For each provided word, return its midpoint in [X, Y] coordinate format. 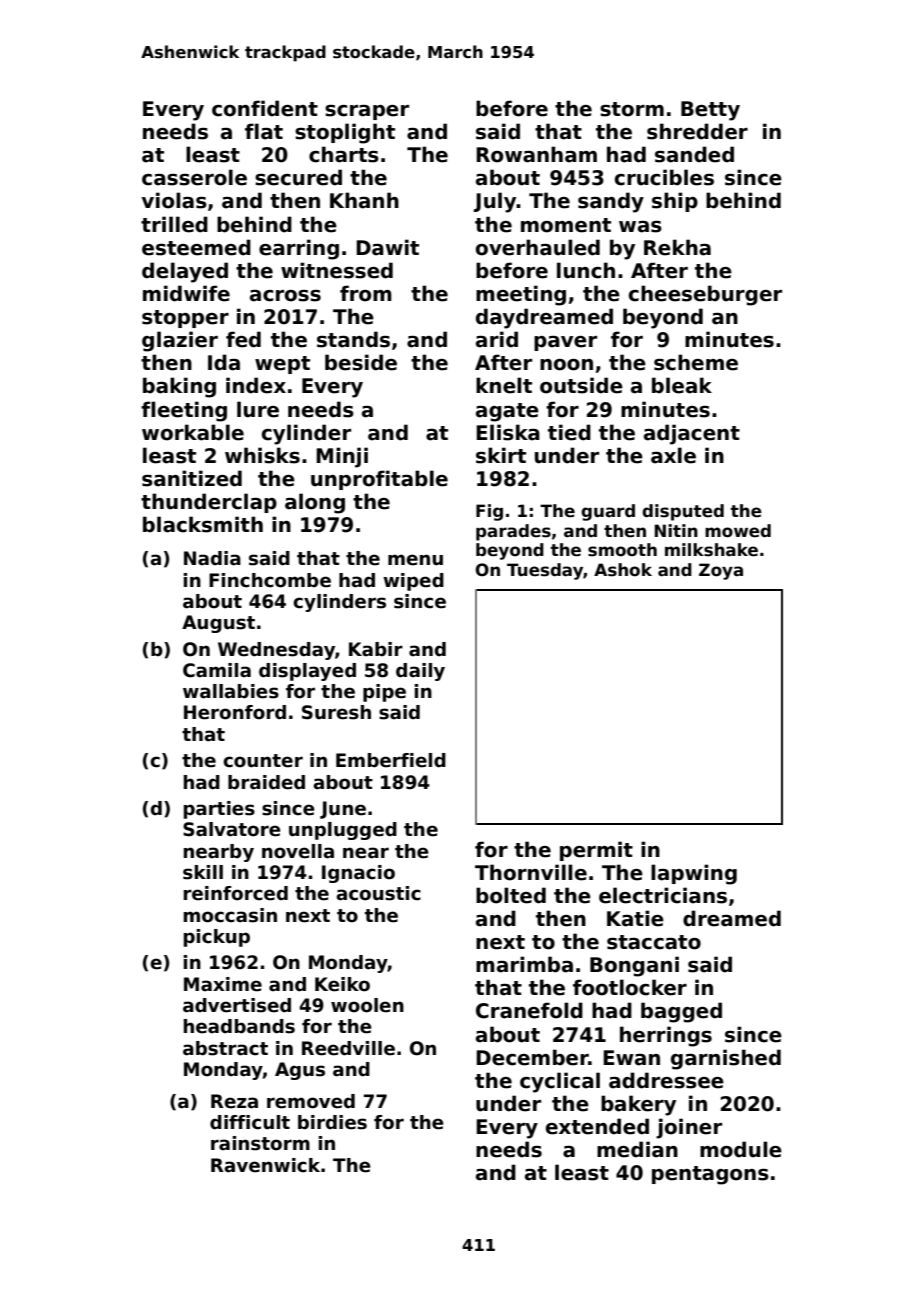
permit [596, 851]
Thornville [531, 872]
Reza [234, 1101]
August [218, 624]
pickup [217, 938]
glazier [180, 341]
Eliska [508, 432]
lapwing [694, 874]
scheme [696, 362]
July [495, 202]
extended [597, 1126]
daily [420, 672]
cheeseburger [705, 295]
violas [174, 200]
